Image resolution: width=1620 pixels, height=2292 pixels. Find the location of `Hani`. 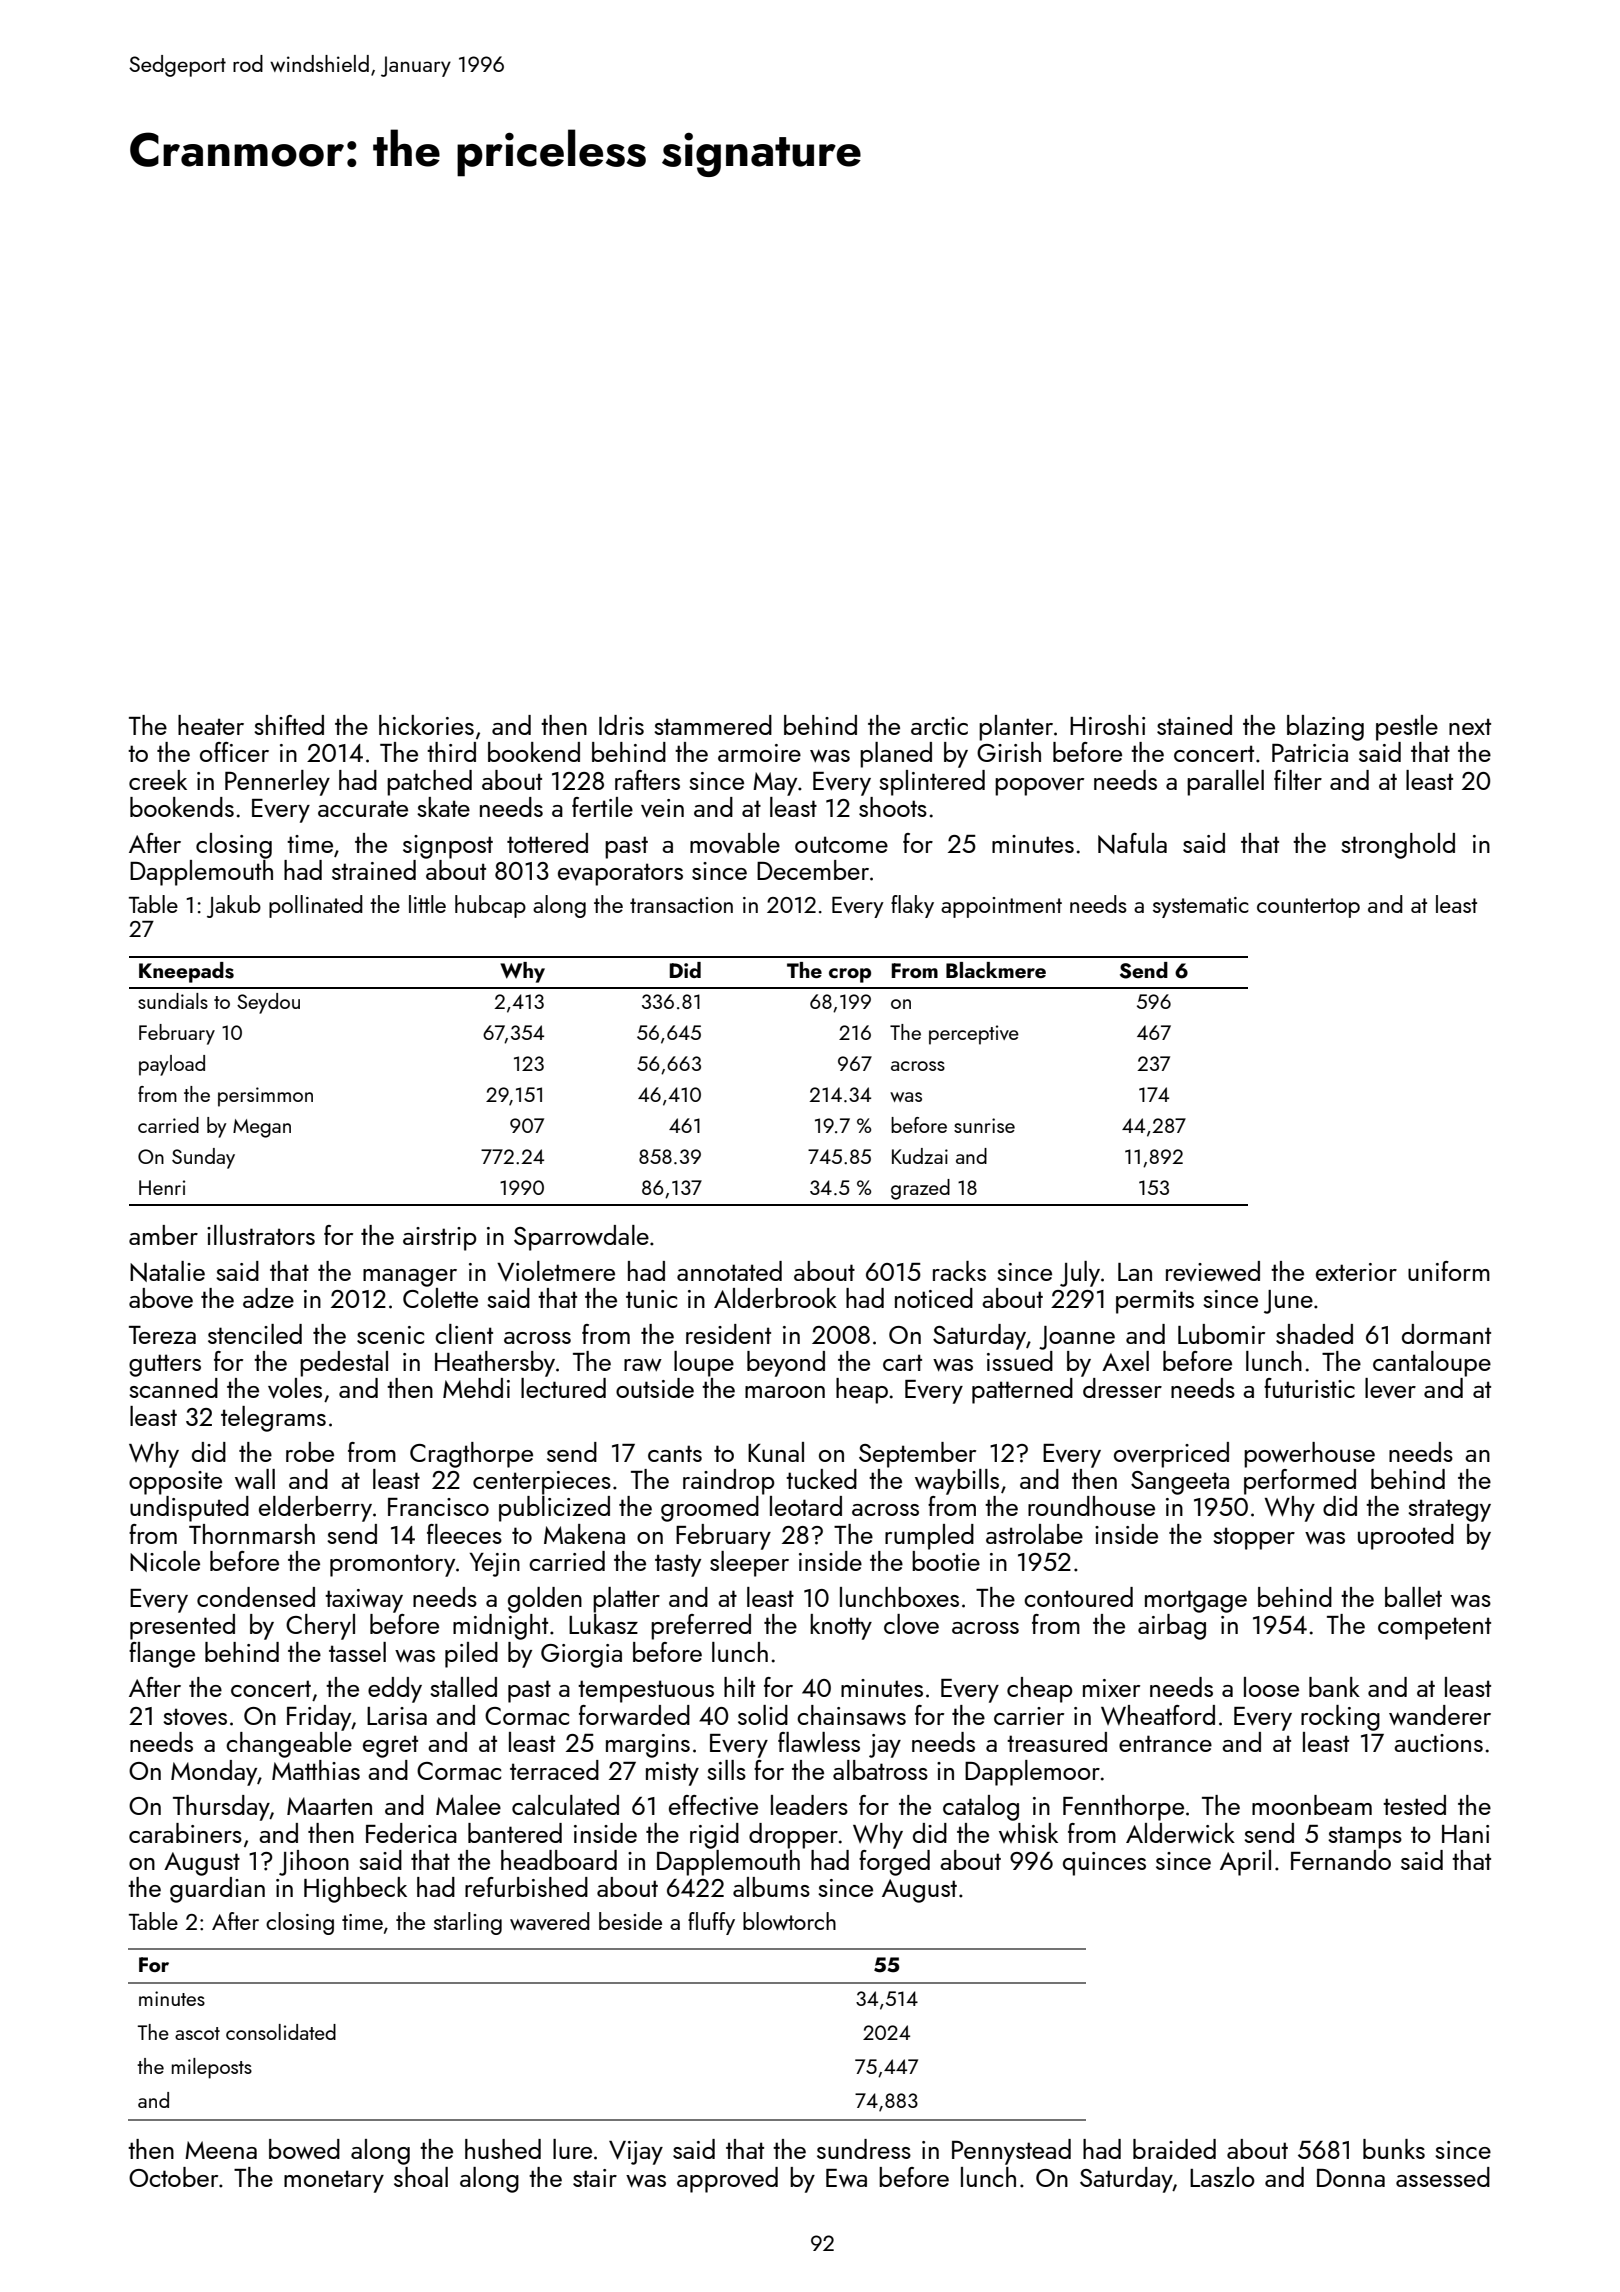

Hani is located at coordinates (1465, 1834).
